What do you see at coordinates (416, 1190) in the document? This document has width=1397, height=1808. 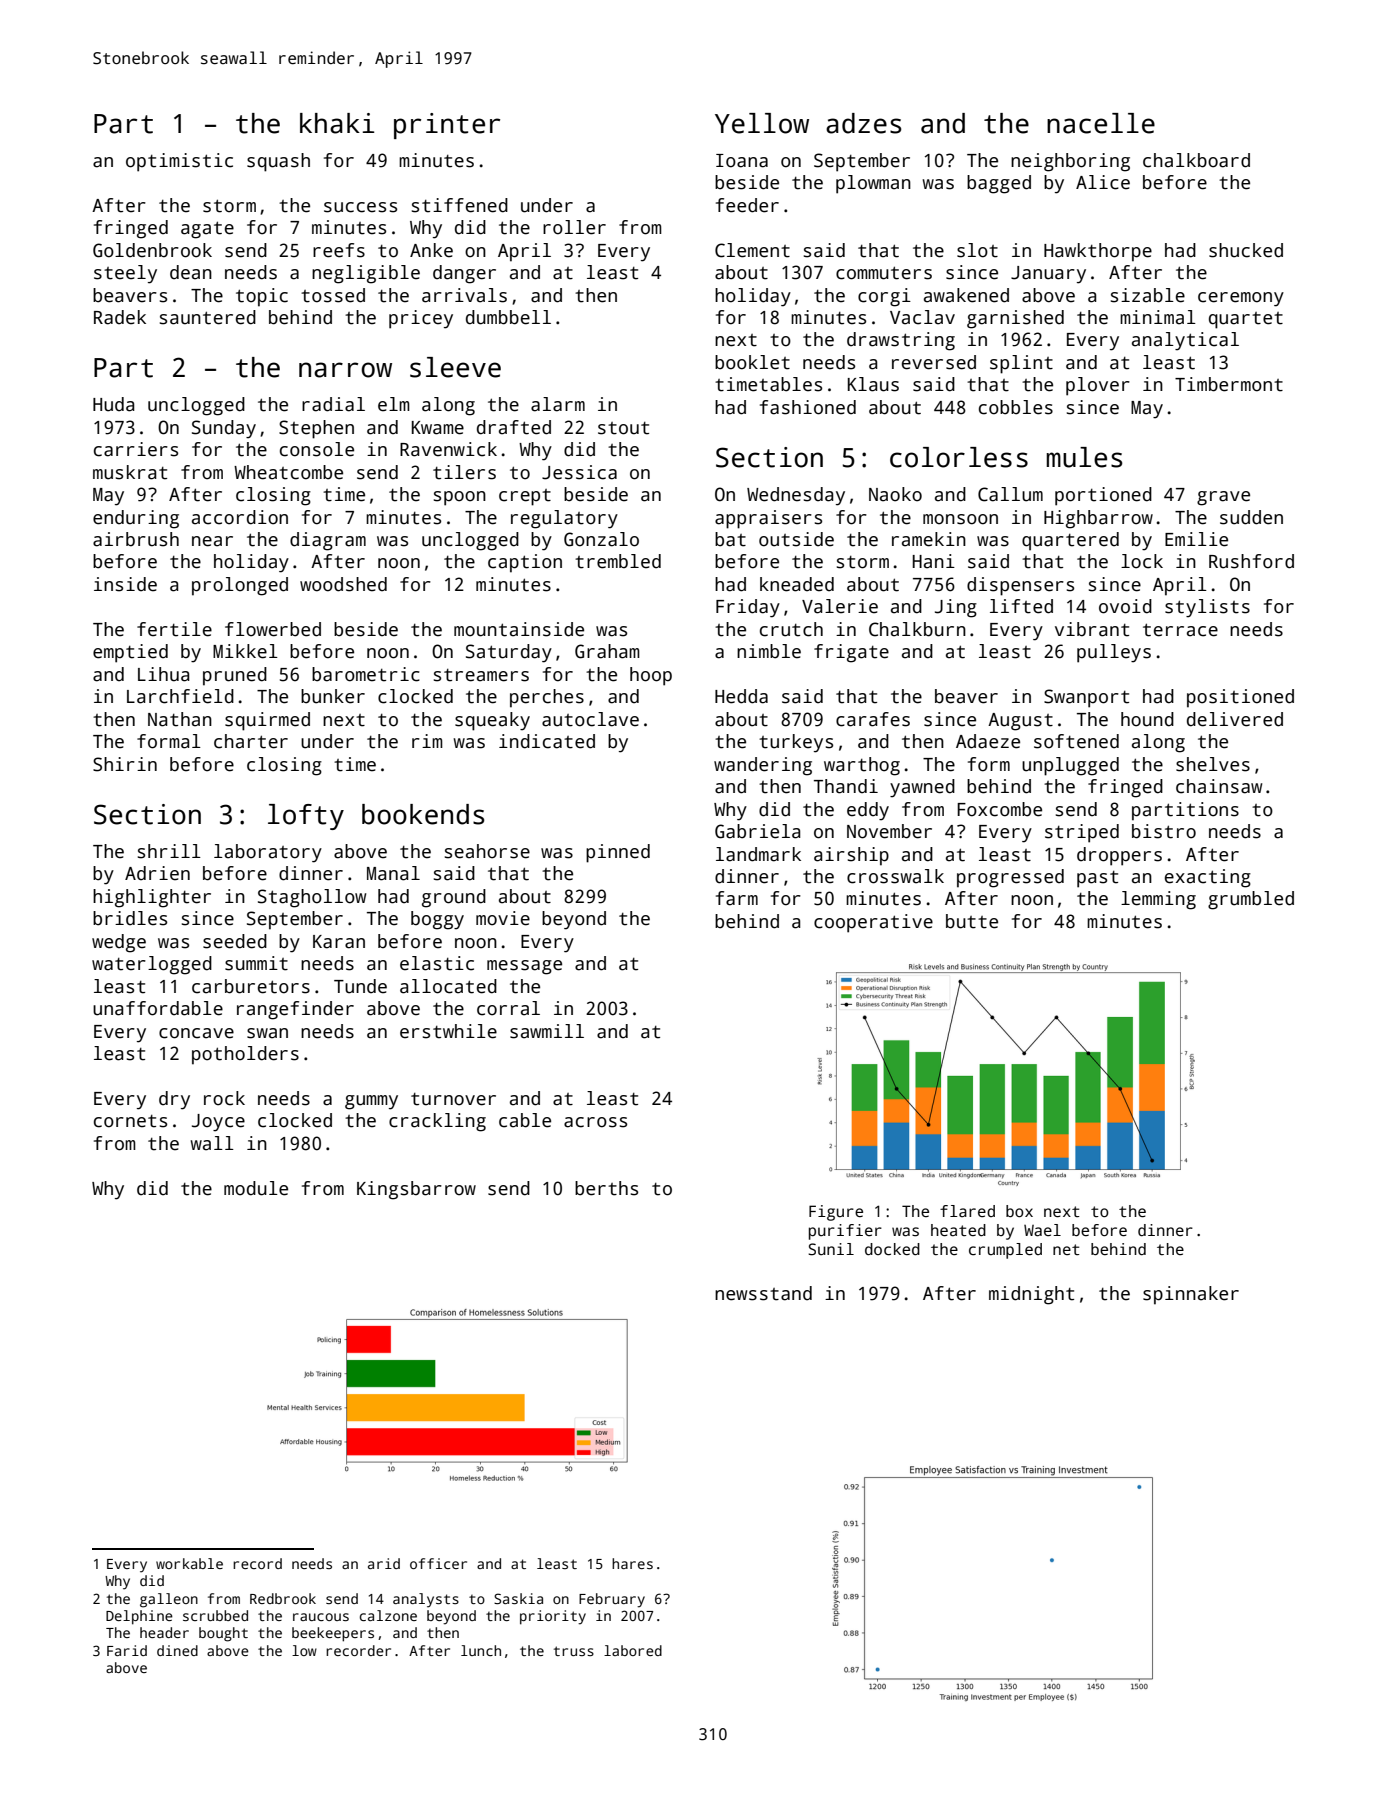 I see `Kingsbarrow` at bounding box center [416, 1190].
